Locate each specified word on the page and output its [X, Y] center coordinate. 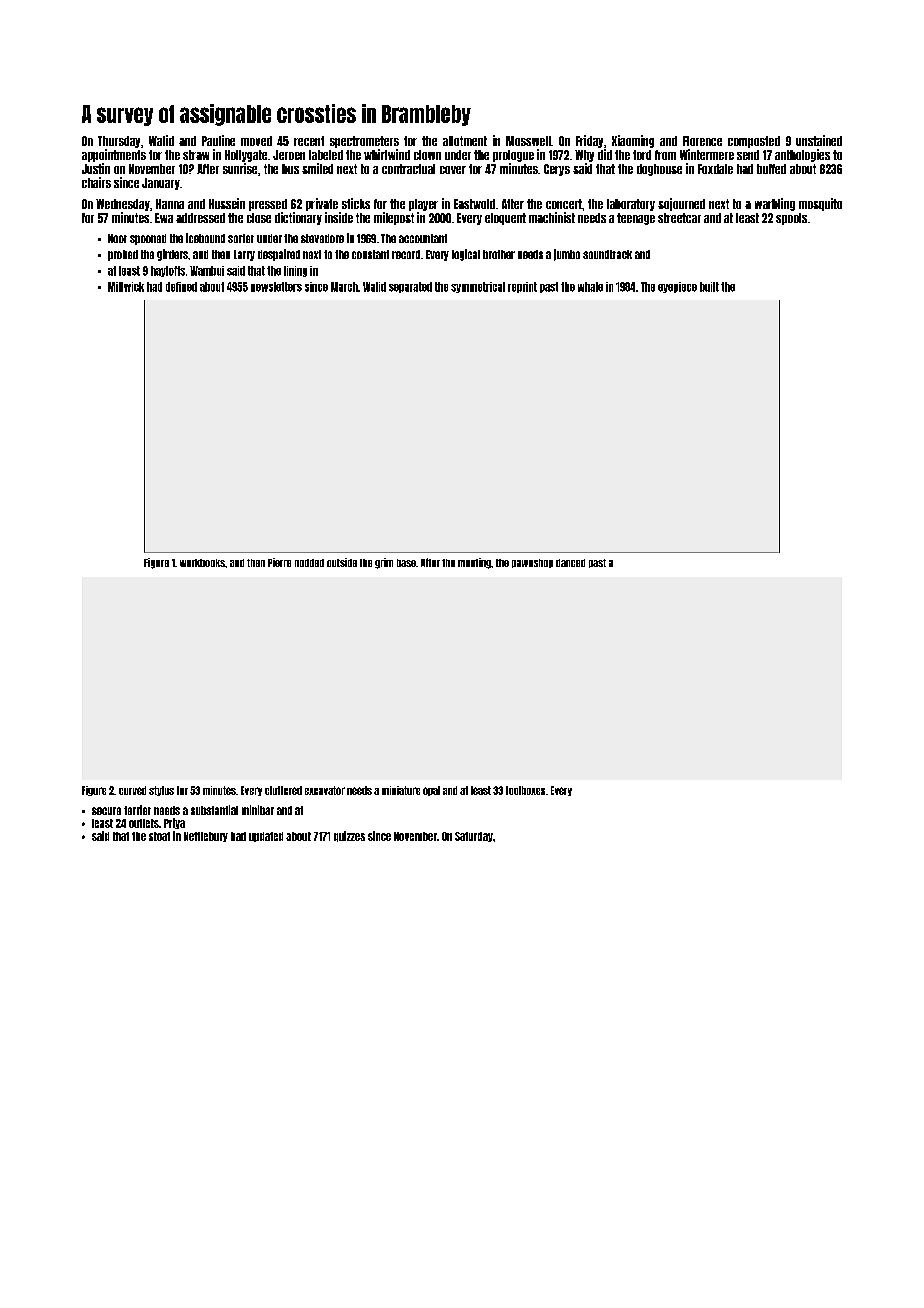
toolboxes [525, 790]
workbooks [202, 563]
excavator [325, 790]
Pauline [218, 140]
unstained [819, 140]
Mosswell [528, 141]
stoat [159, 836]
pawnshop [532, 563]
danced [570, 563]
